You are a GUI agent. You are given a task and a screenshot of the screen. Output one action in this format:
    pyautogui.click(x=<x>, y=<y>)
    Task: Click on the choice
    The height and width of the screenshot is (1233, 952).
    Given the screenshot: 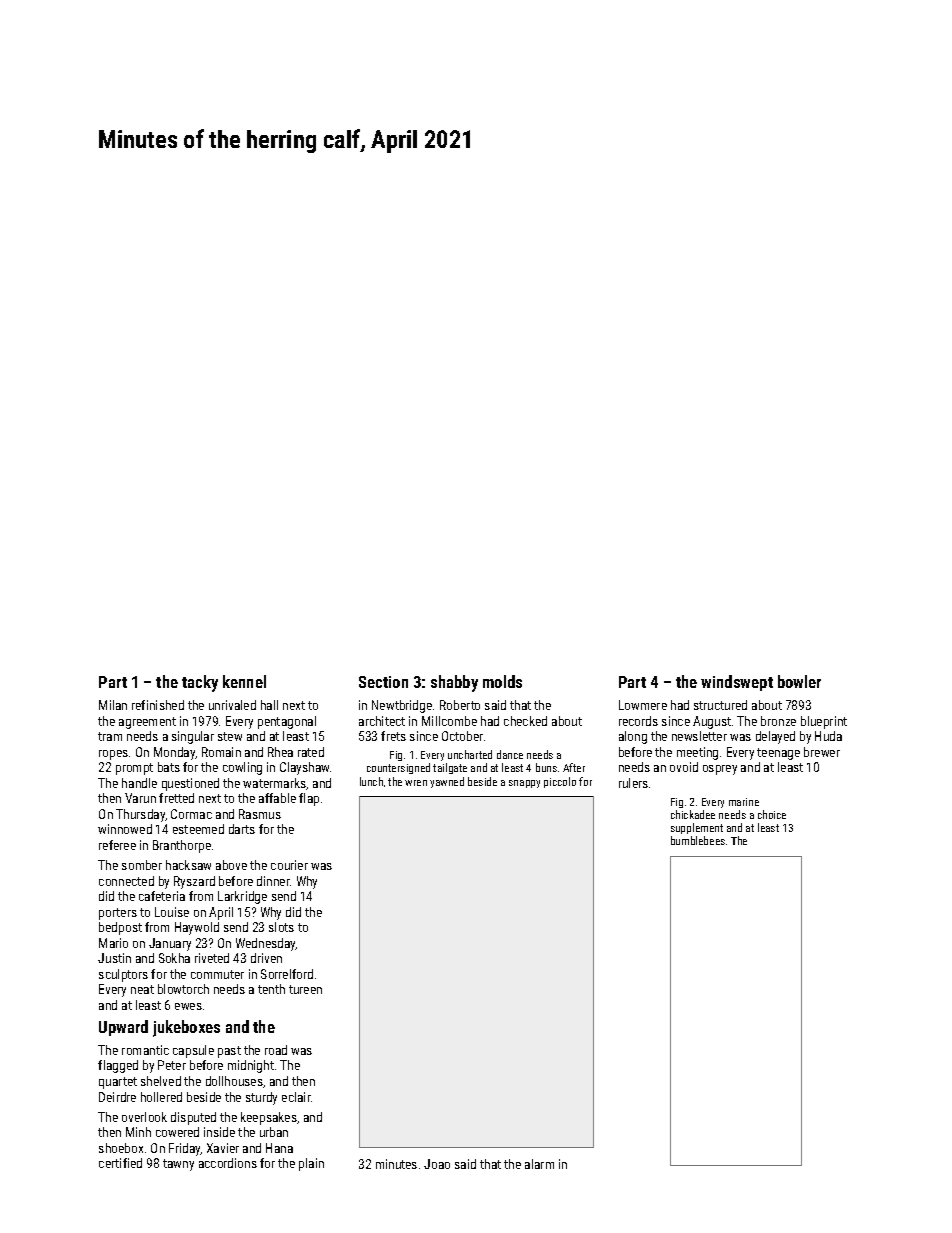 What is the action you would take?
    pyautogui.click(x=772, y=814)
